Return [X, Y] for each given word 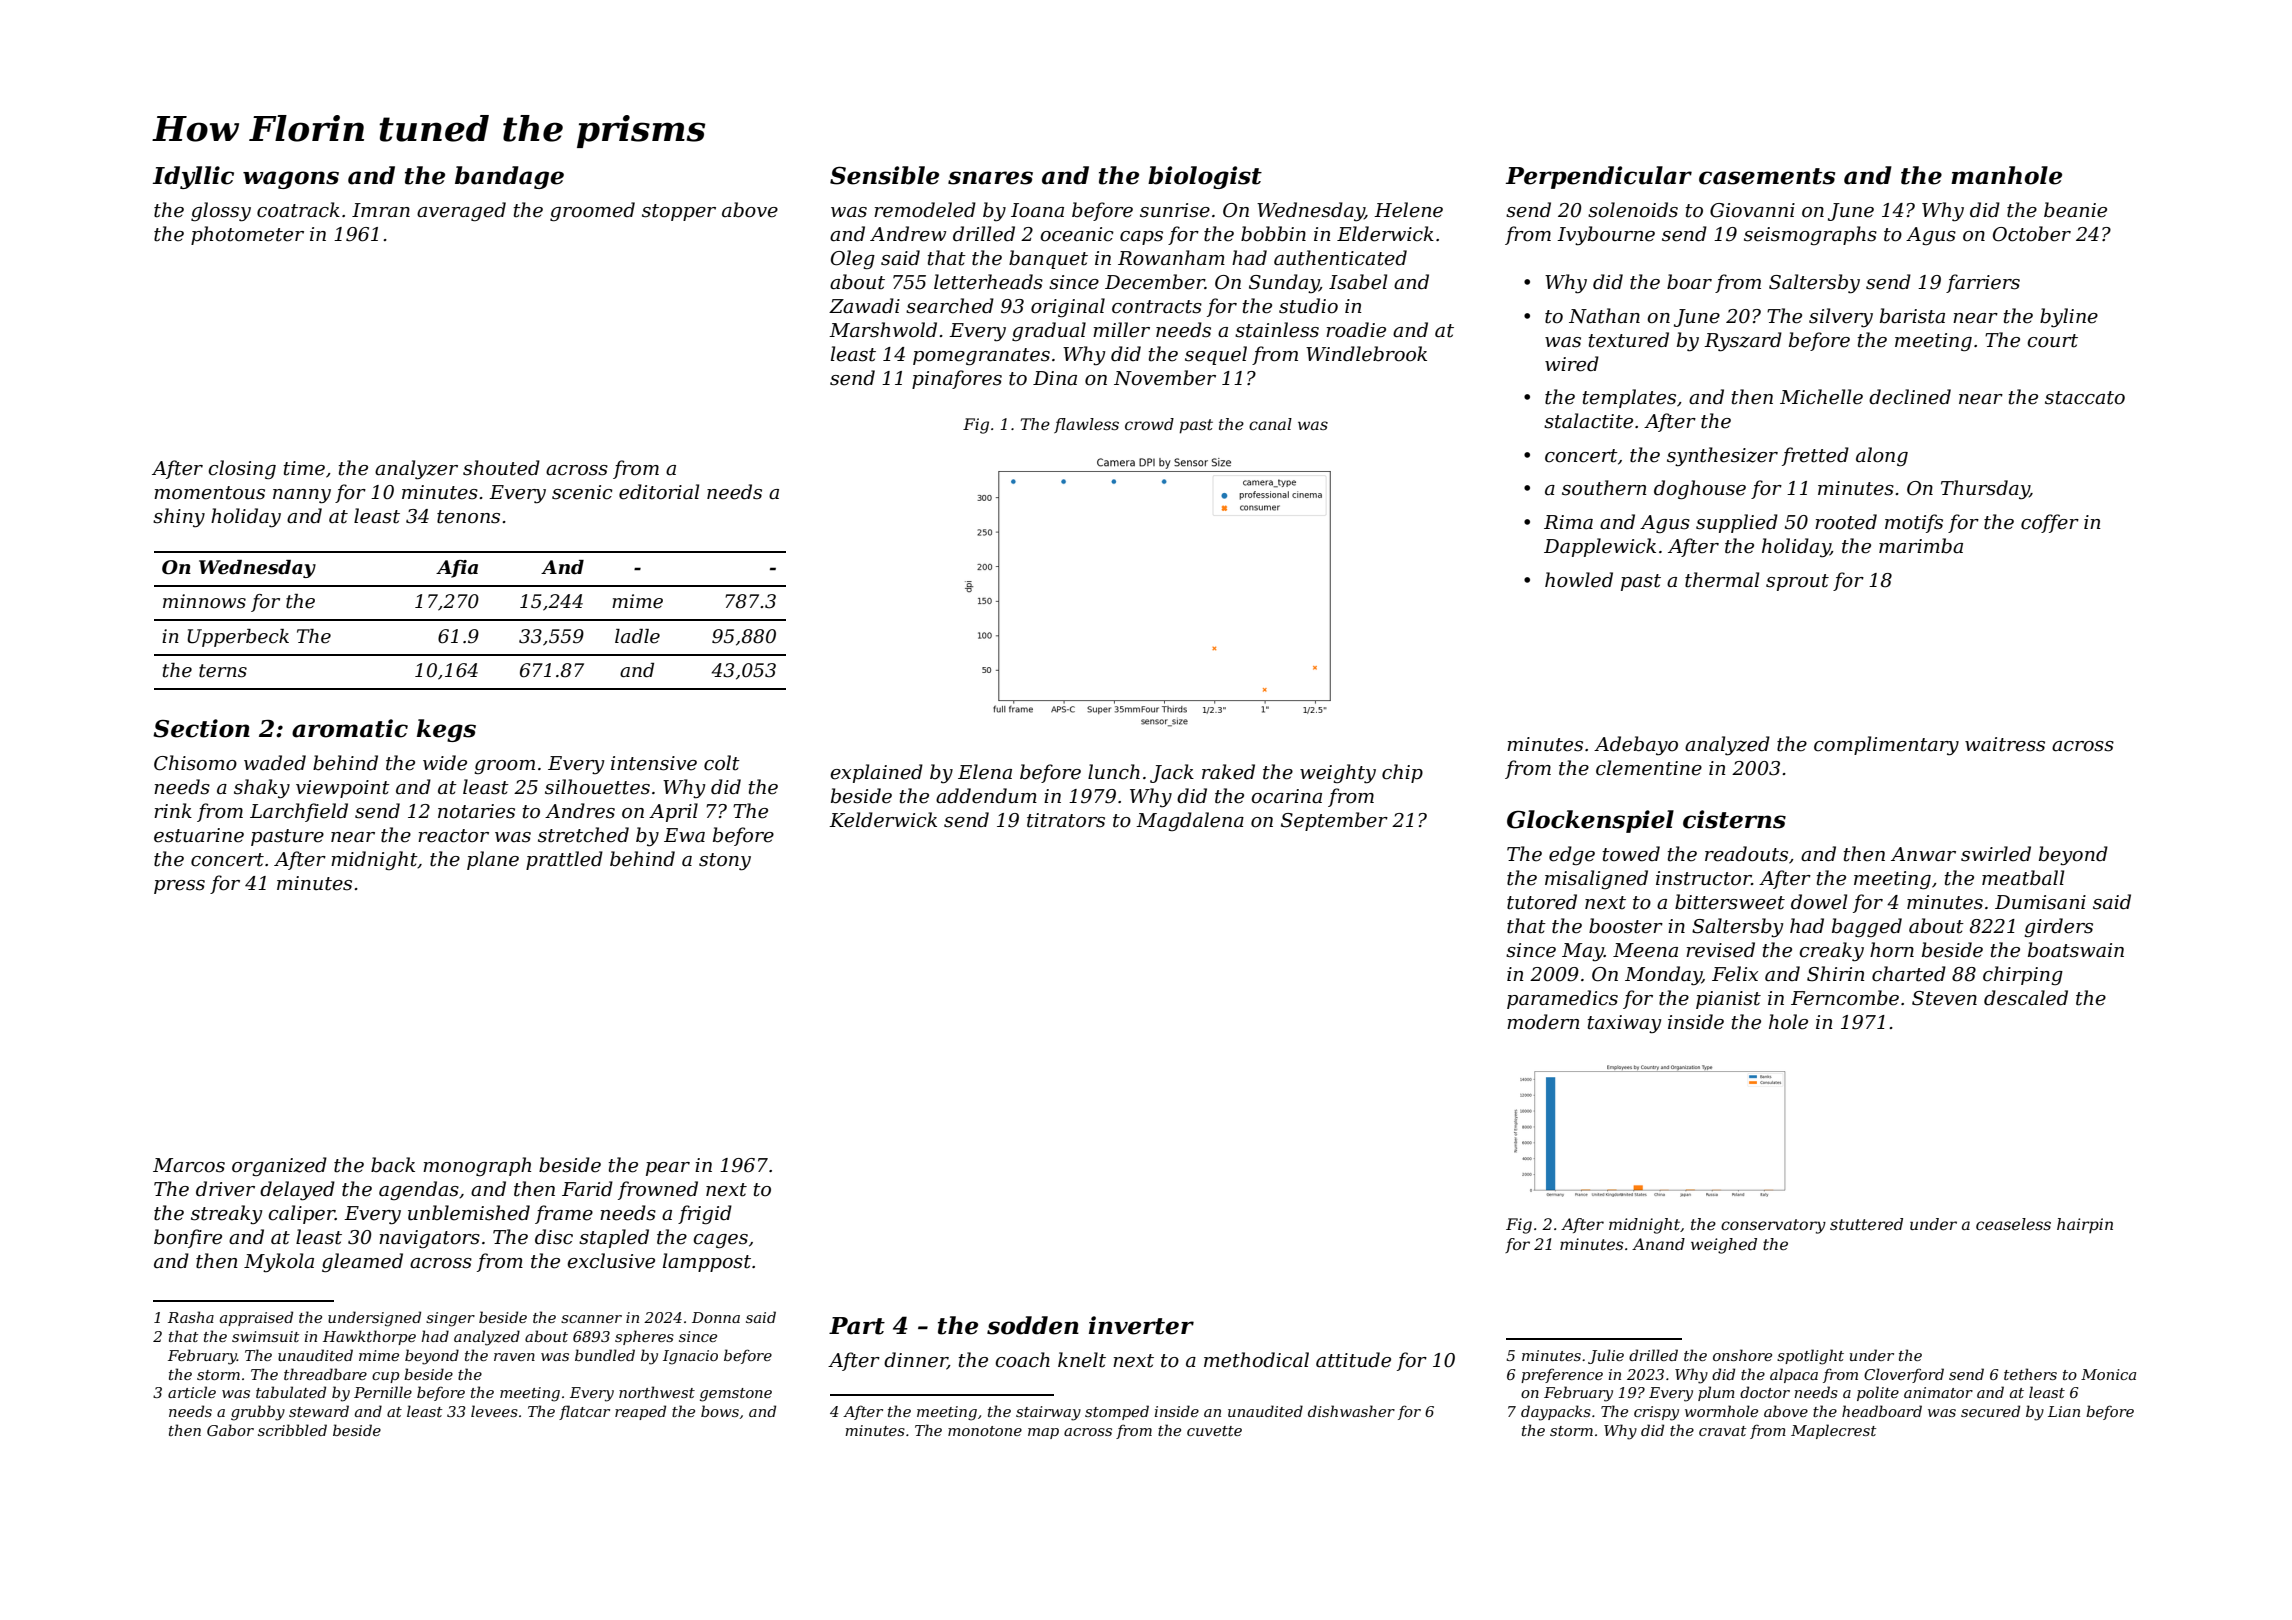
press [179, 887]
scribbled [292, 1430]
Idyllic [193, 177]
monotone [985, 1431]
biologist [1205, 177]
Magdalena [1190, 821]
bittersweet [1730, 902]
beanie [2075, 210]
